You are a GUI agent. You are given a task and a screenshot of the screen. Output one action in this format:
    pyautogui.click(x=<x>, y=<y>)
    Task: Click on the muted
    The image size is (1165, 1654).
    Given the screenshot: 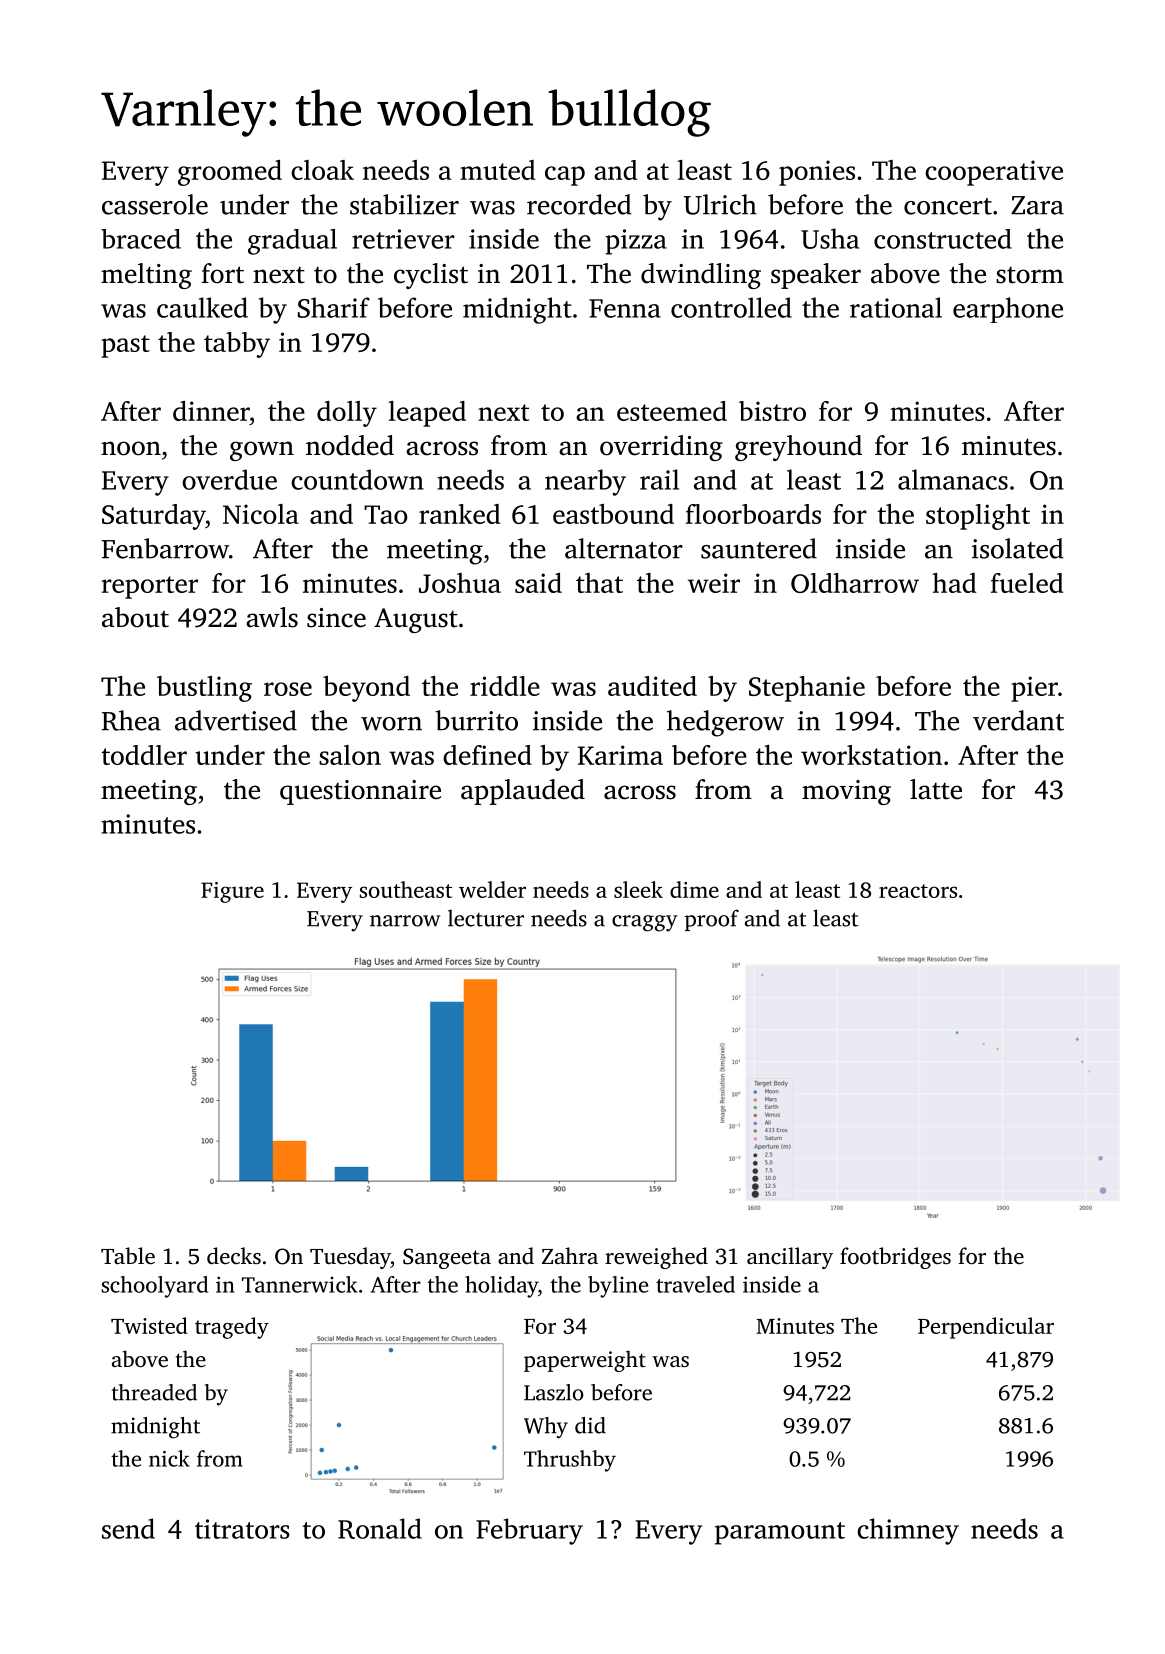 What is the action you would take?
    pyautogui.click(x=497, y=170)
